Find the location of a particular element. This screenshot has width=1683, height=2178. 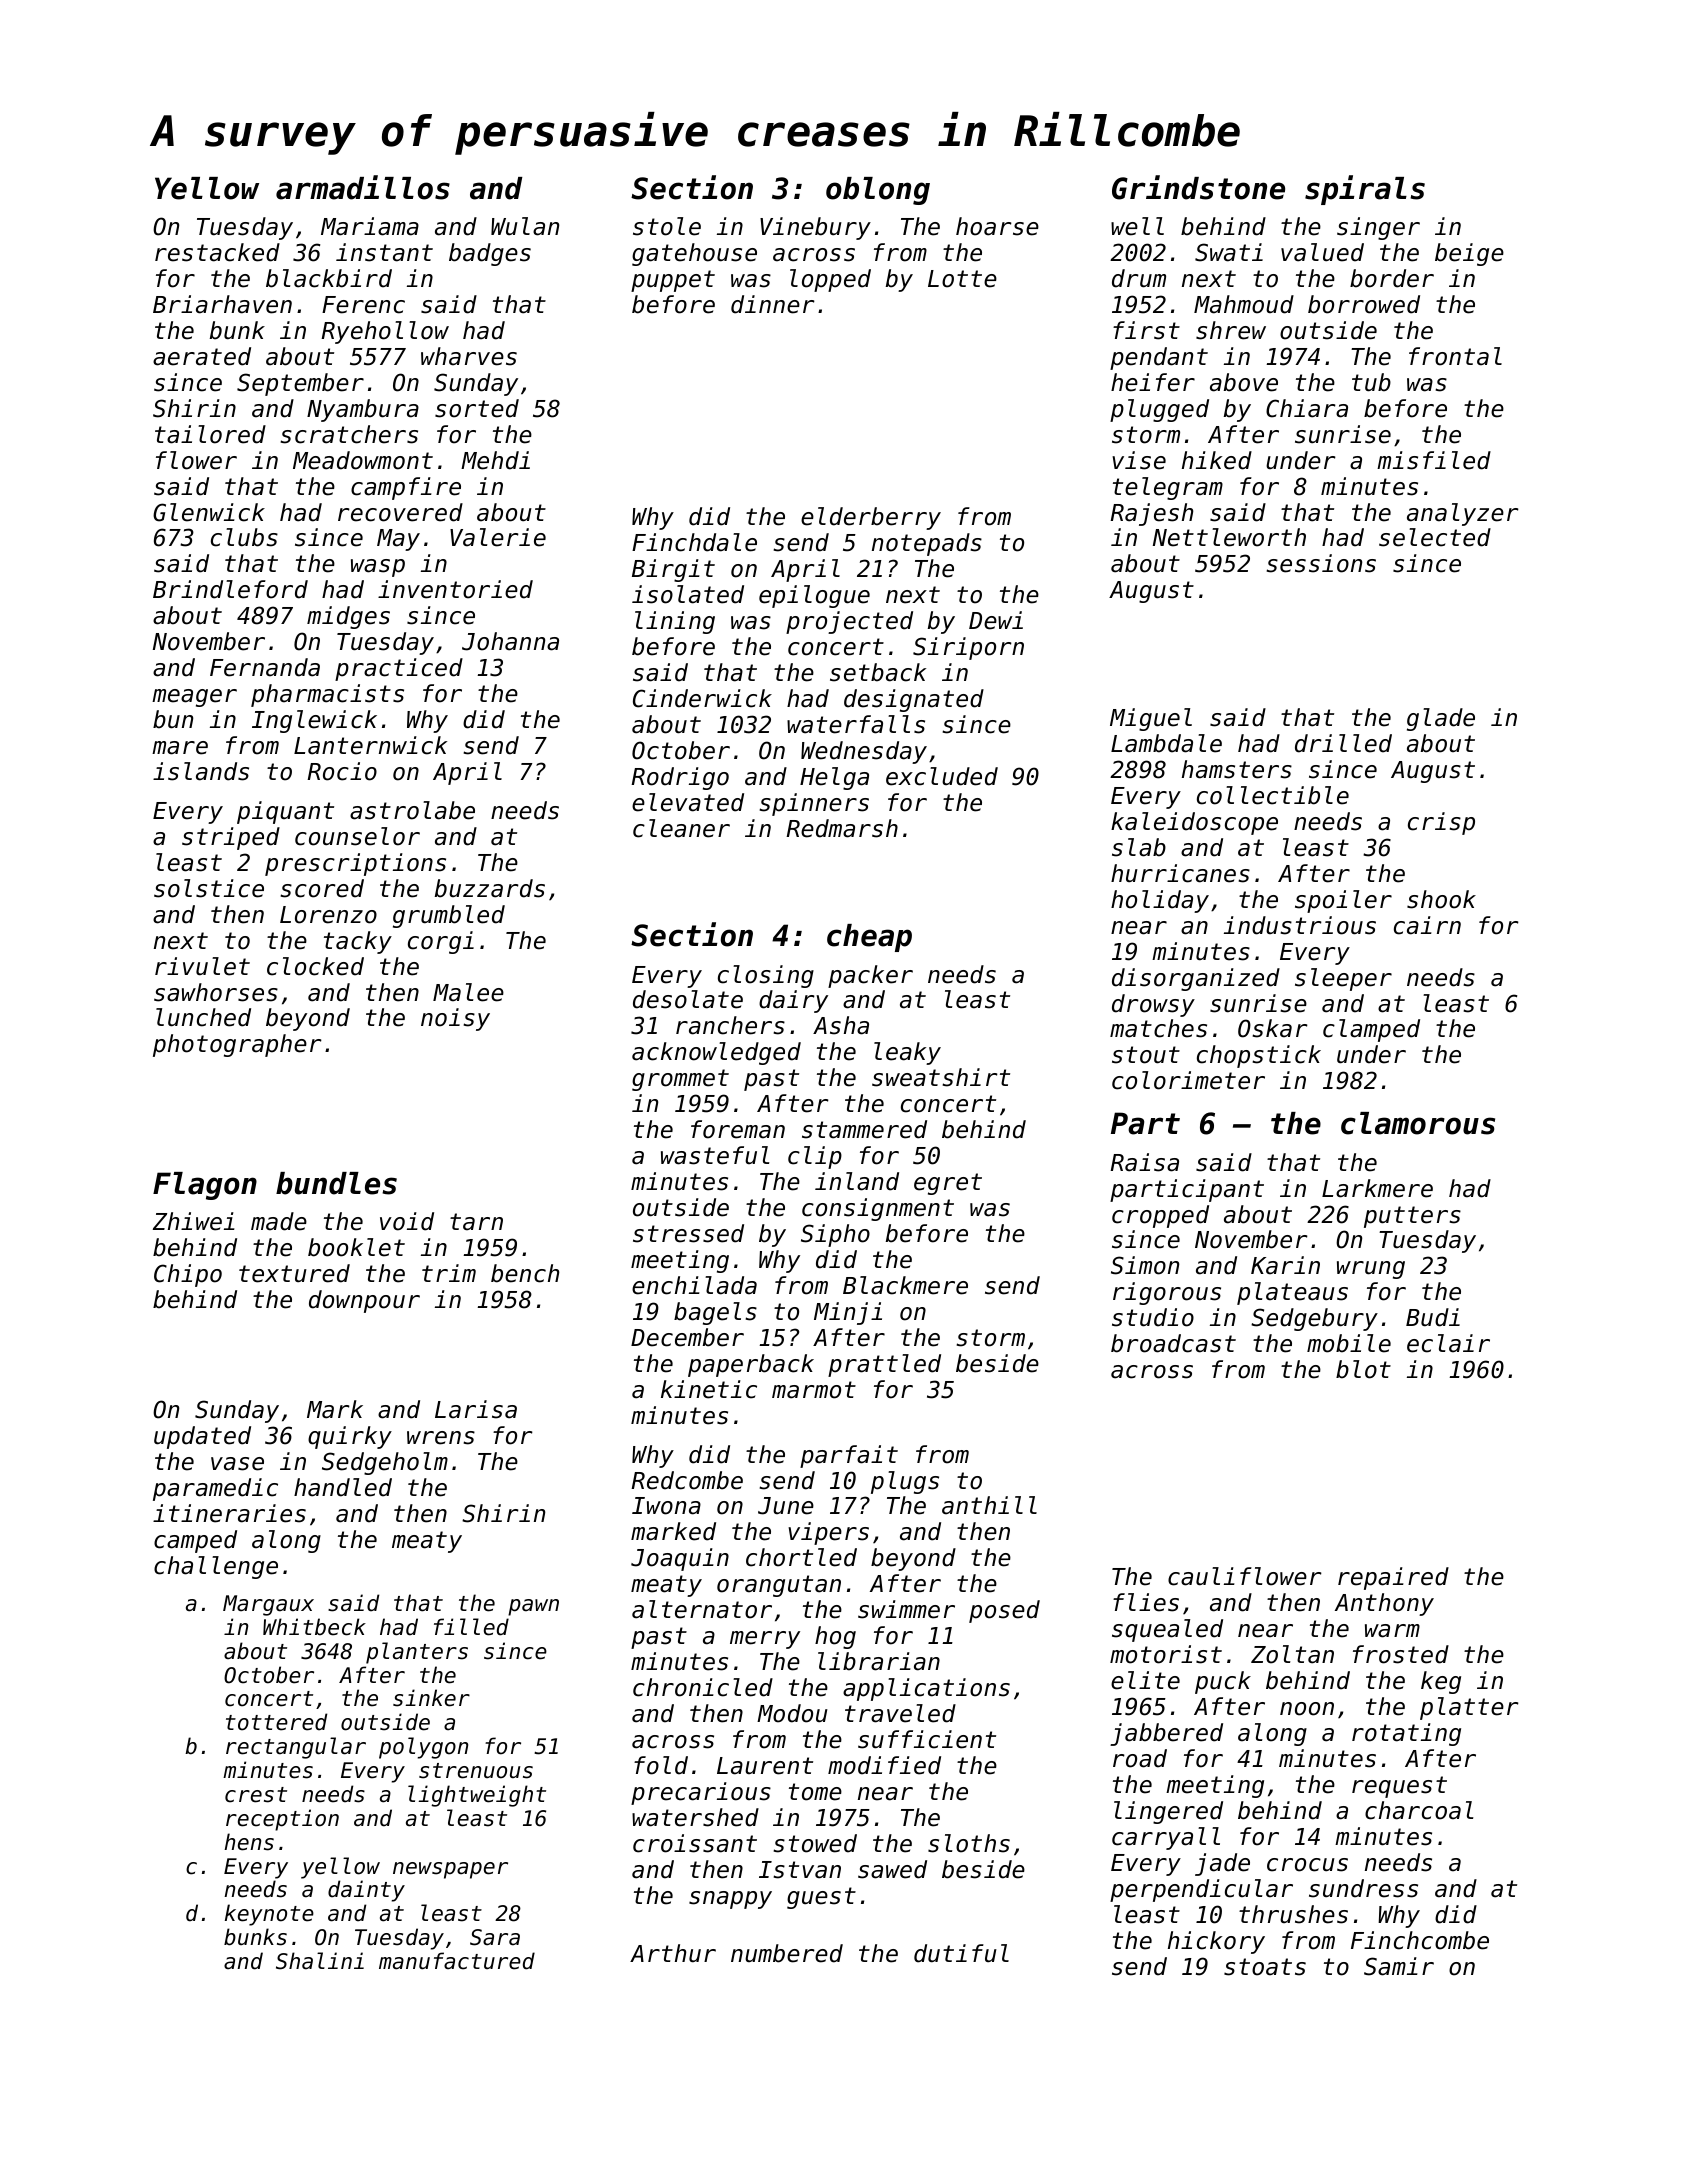

holiday is located at coordinates (1160, 901).
